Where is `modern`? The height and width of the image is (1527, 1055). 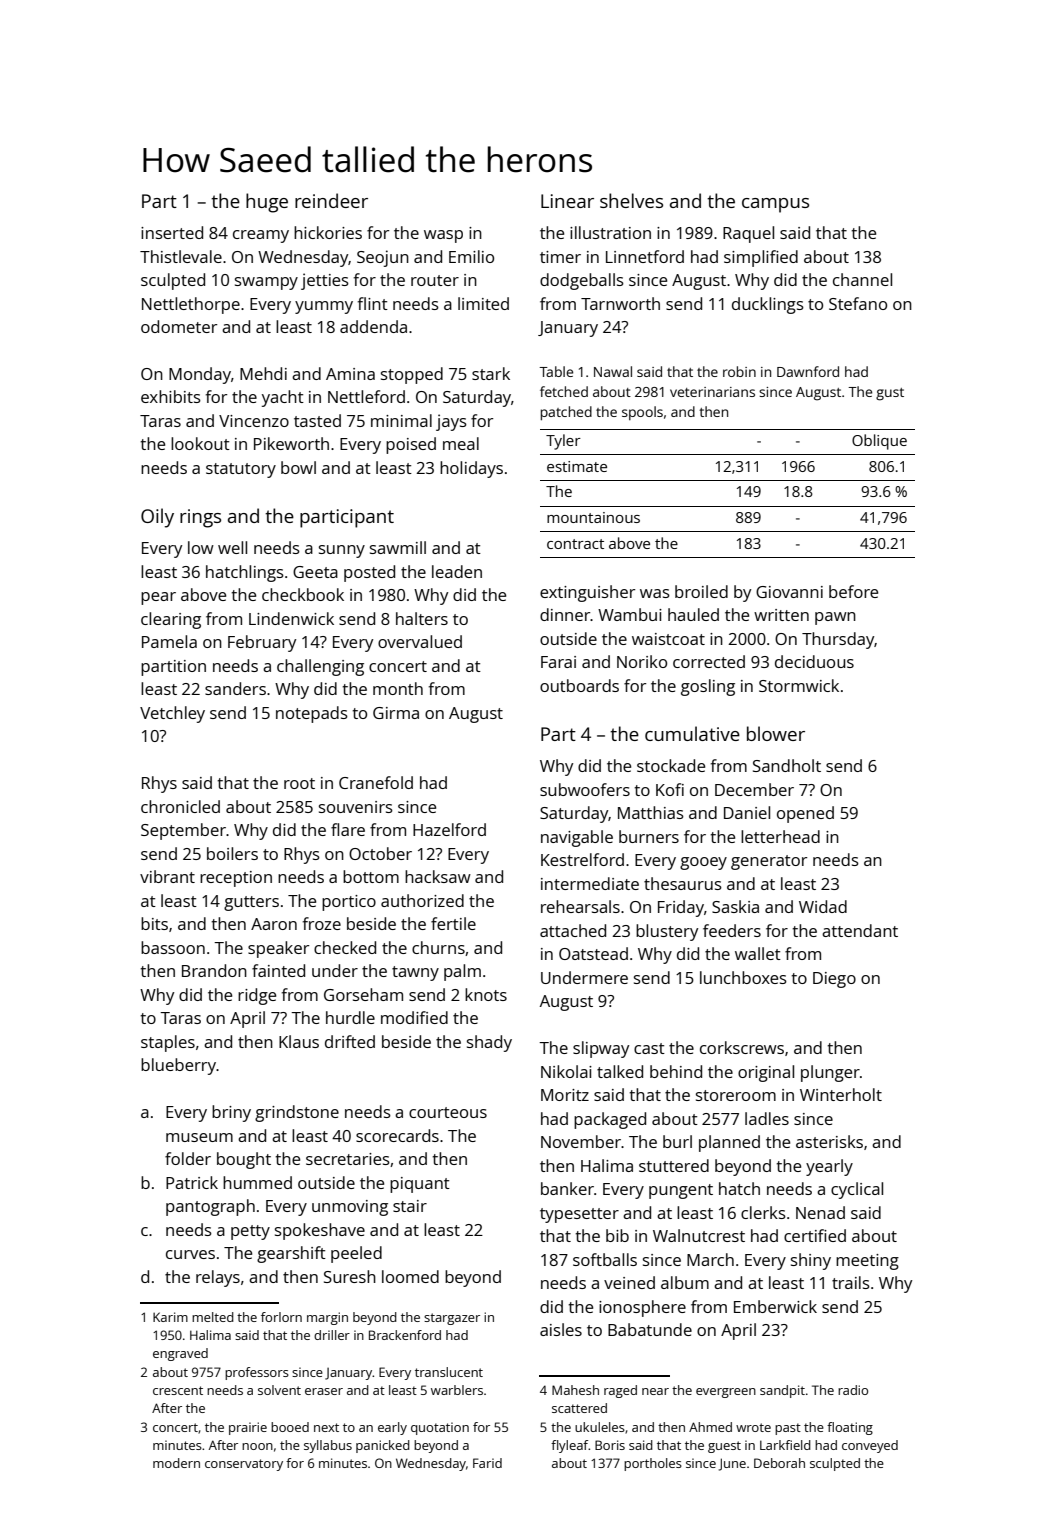 modern is located at coordinates (176, 1463).
